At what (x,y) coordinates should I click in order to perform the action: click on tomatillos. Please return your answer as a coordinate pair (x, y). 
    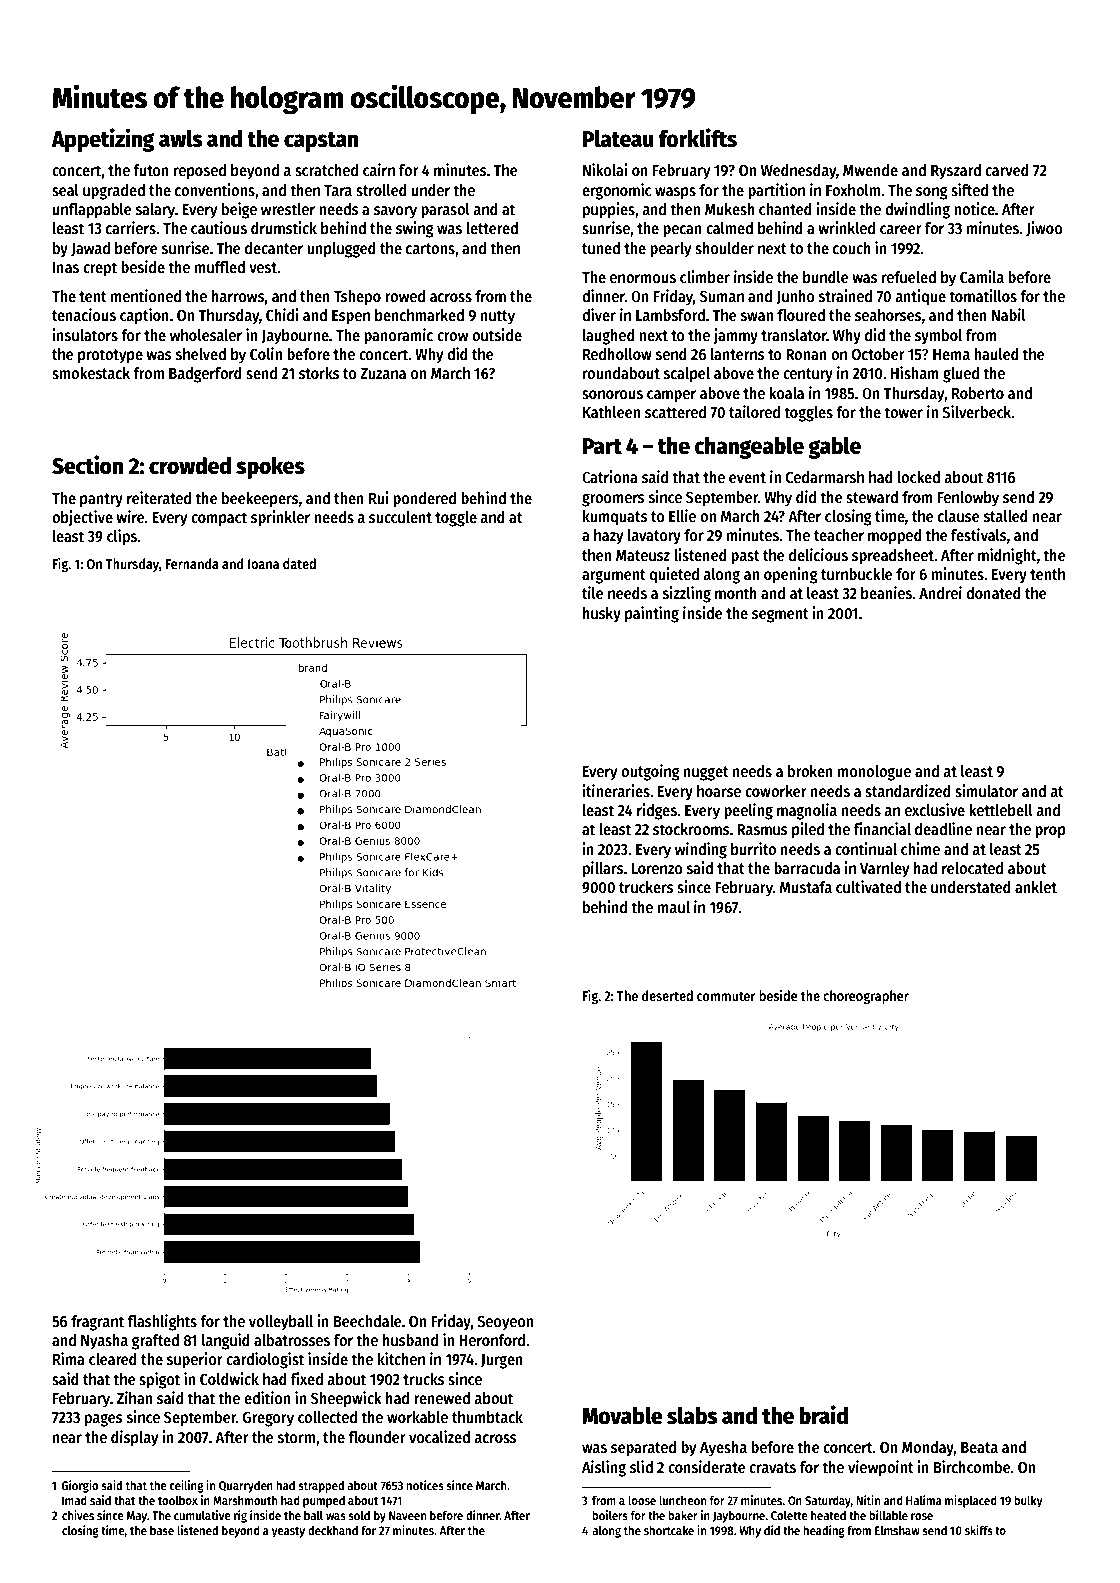
    Looking at the image, I should click on (983, 295).
